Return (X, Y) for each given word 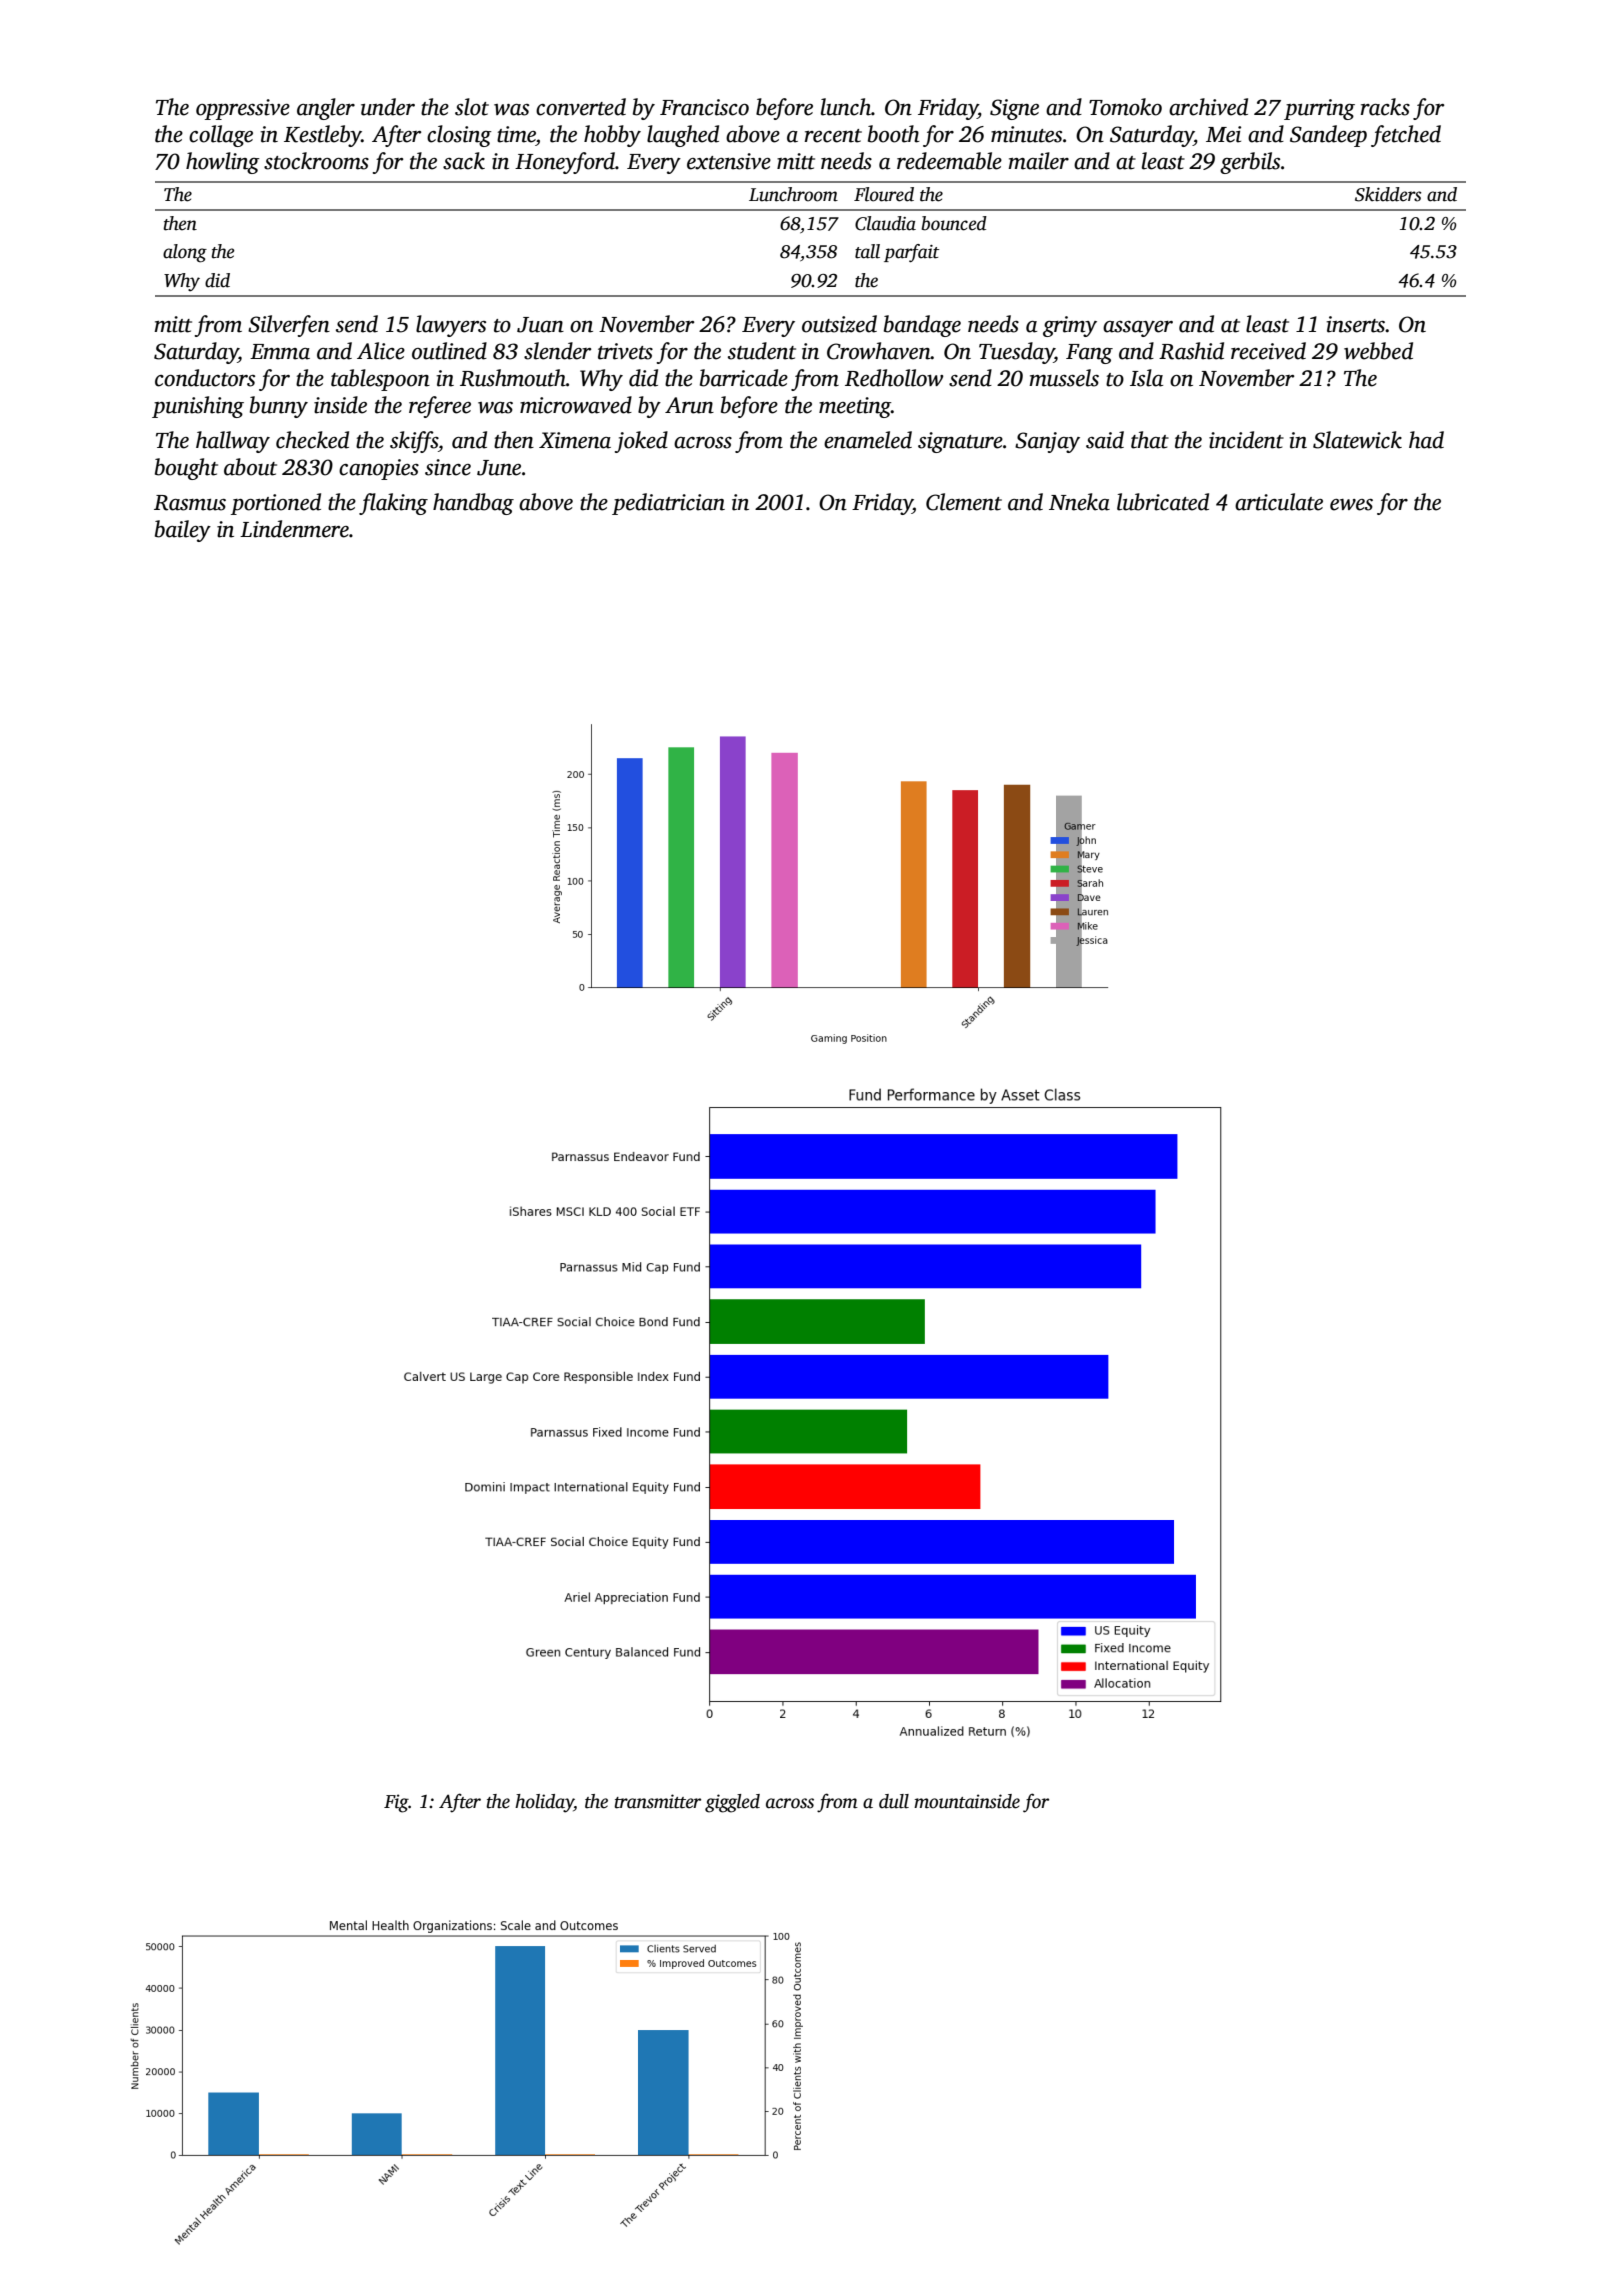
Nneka (1079, 502)
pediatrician (668, 504)
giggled (732, 1803)
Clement (964, 502)
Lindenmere (294, 529)
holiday (544, 1803)
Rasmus (190, 503)
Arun (689, 405)
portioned (276, 504)
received (1268, 351)
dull (894, 1801)
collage (221, 136)
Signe (1014, 109)
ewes (1351, 505)
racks (1385, 107)
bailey (183, 531)
